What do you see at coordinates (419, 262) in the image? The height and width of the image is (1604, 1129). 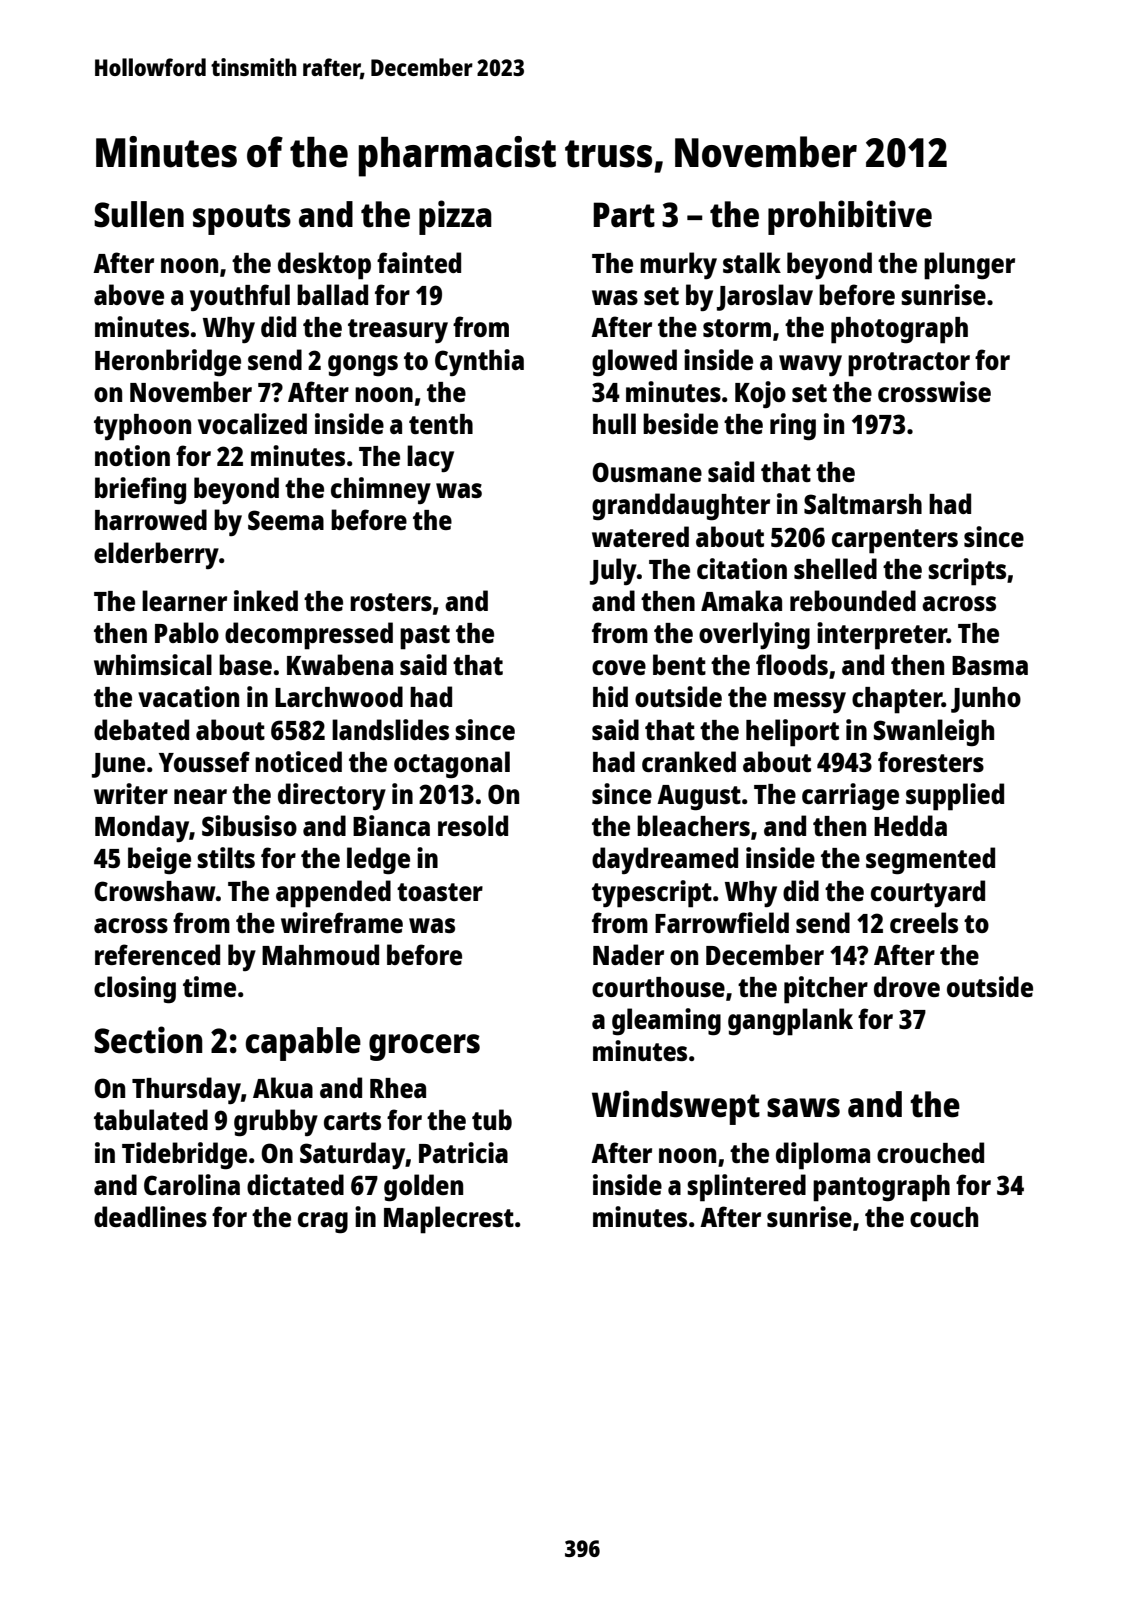 I see `fainted` at bounding box center [419, 262].
